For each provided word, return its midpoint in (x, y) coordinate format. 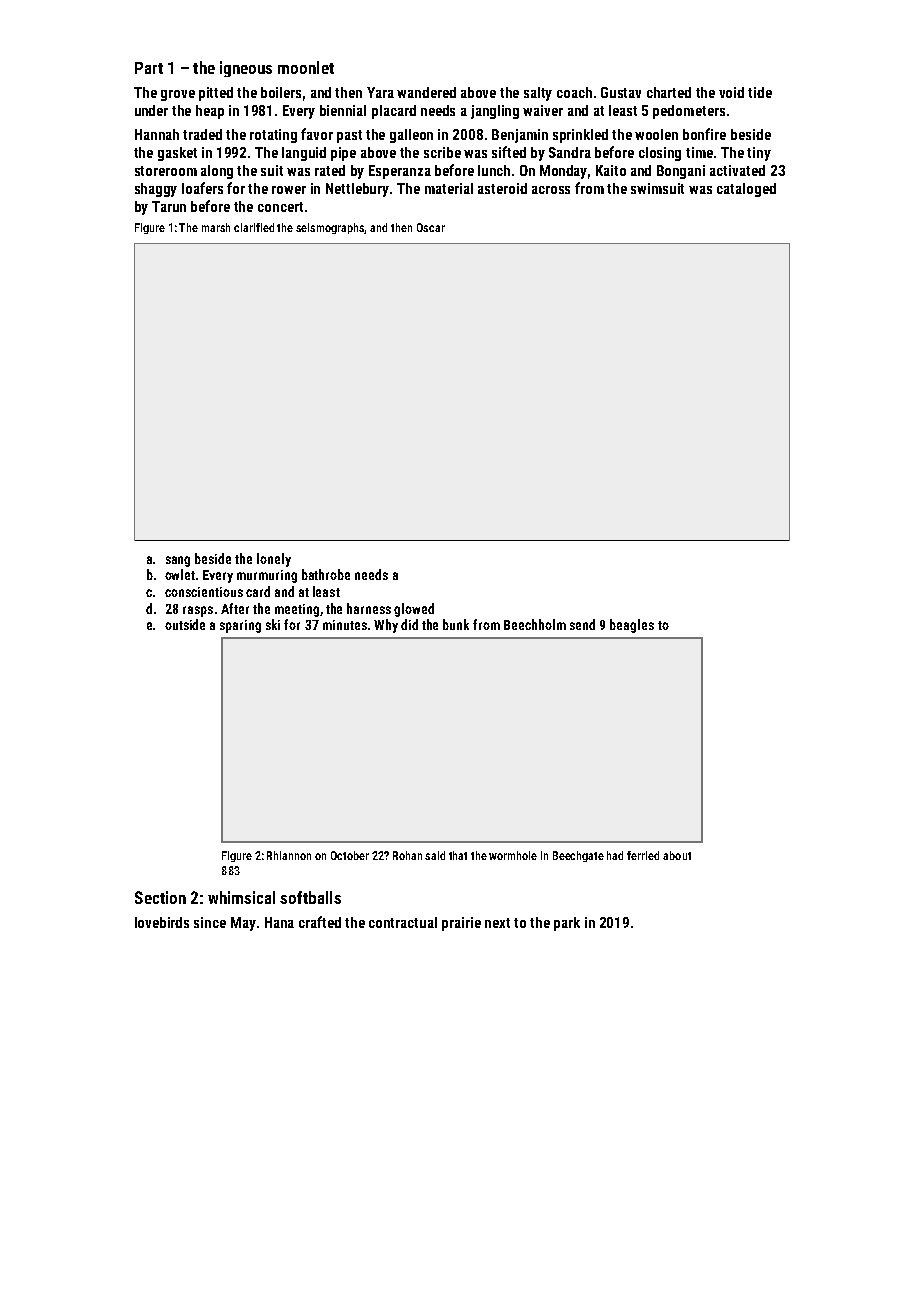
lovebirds (162, 922)
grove (178, 95)
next (497, 923)
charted (669, 92)
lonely (274, 560)
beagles (632, 626)
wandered (426, 92)
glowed (414, 610)
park (567, 924)
